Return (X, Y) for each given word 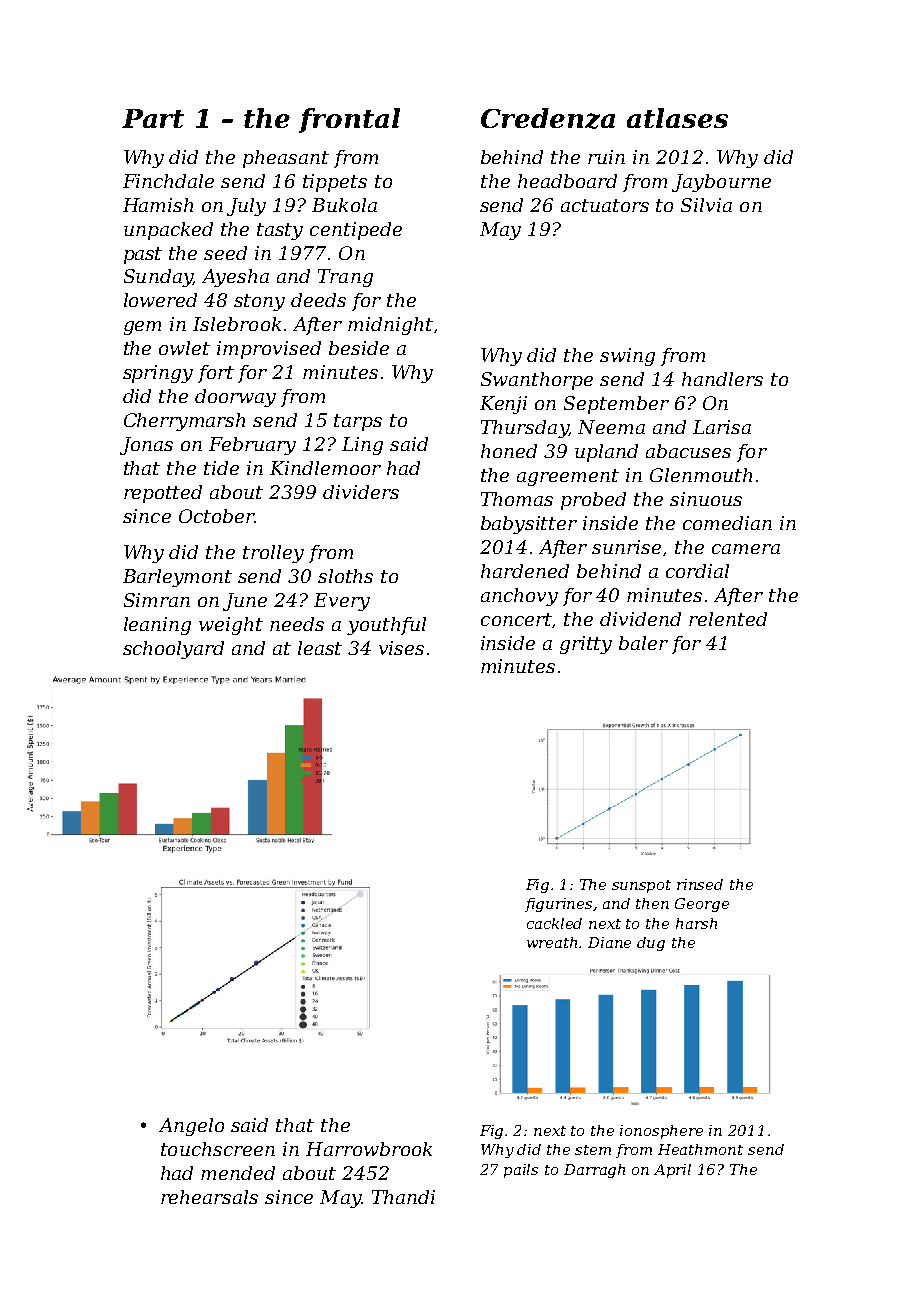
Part (153, 118)
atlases (677, 118)
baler (643, 643)
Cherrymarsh (184, 422)
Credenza (548, 118)
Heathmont (700, 1149)
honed (509, 451)
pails (521, 1171)
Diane (609, 942)
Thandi (403, 1197)
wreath (552, 942)
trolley (273, 554)
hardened (525, 571)
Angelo (191, 1127)
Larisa (722, 427)
